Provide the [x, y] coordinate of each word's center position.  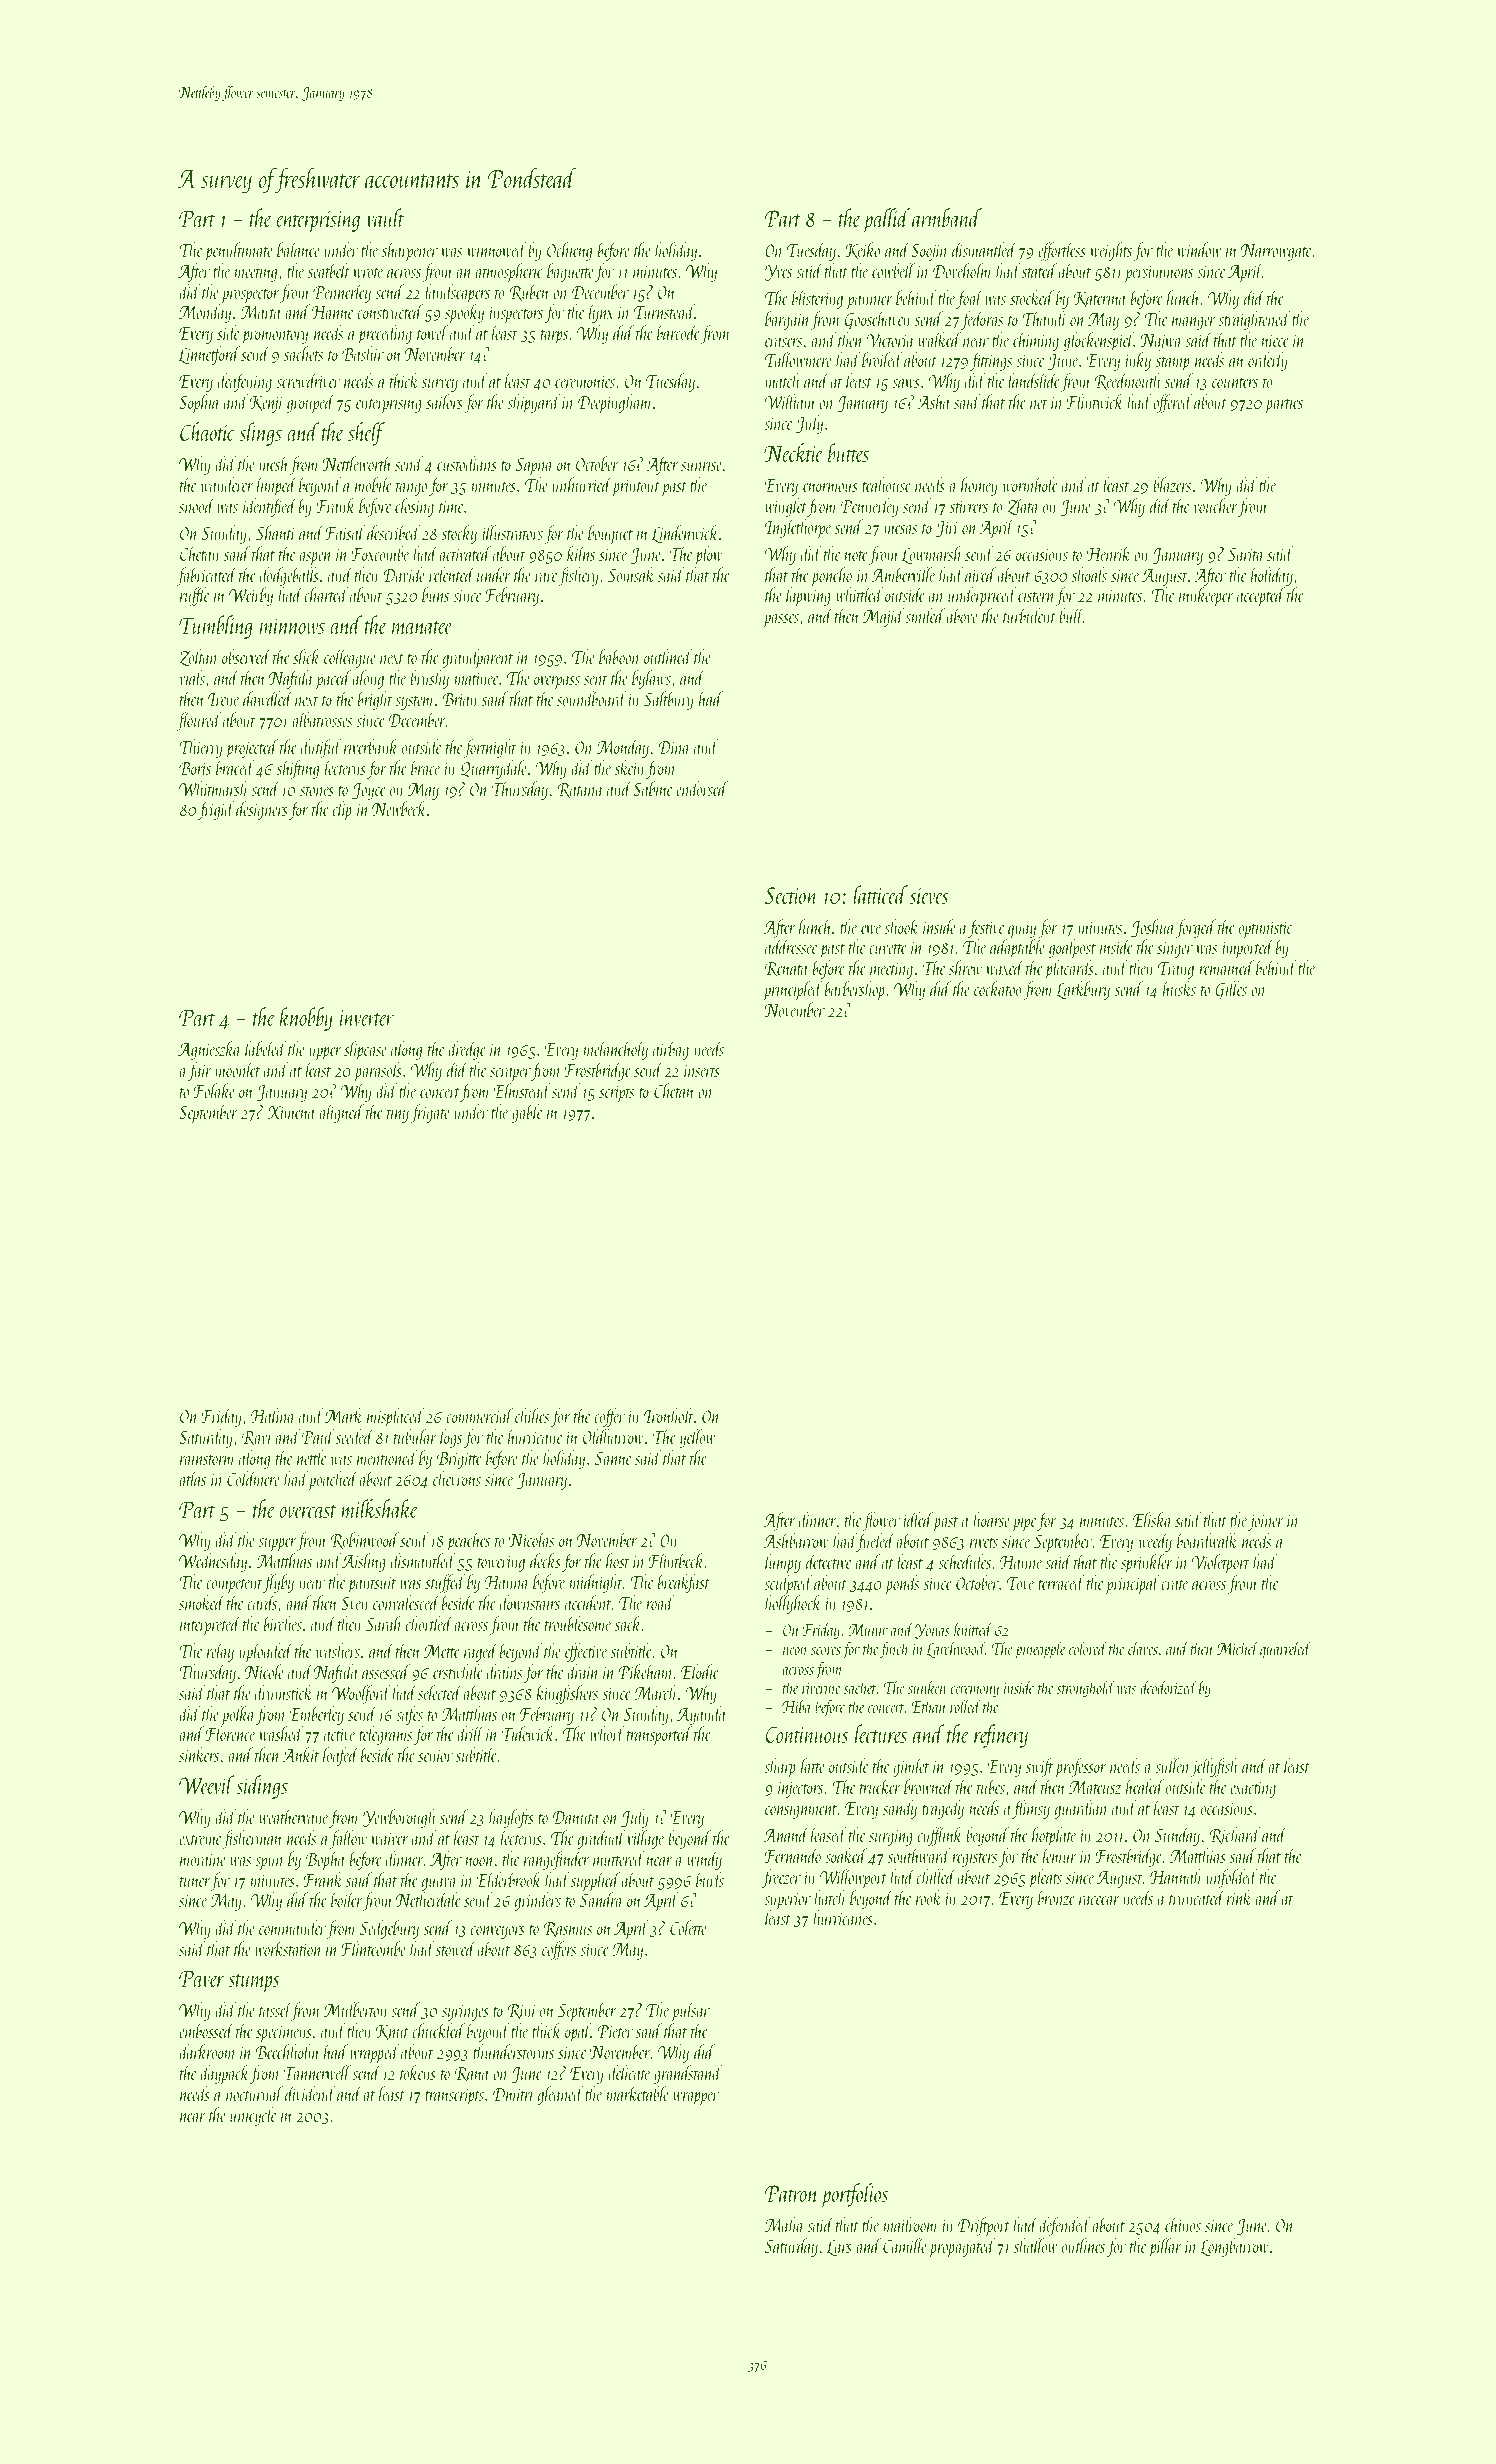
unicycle [253, 2116]
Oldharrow [613, 1436]
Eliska [1152, 1519]
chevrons [457, 1478]
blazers [1172, 484]
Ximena [291, 1112]
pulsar [691, 2011]
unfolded [1232, 1878]
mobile [373, 484]
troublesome [578, 1623]
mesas [900, 529]
